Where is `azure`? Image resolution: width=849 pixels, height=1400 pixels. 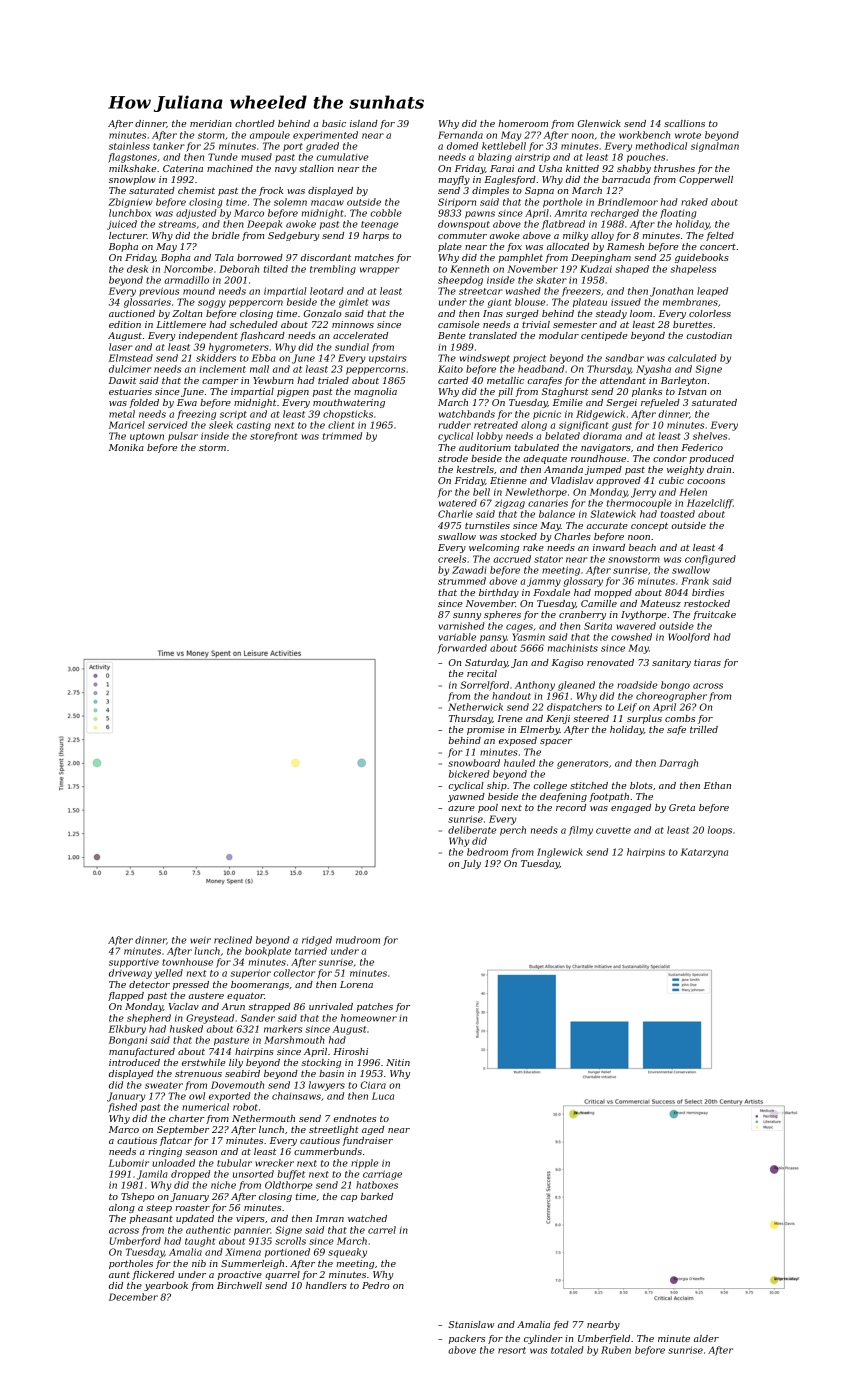
azure is located at coordinates (461, 808).
